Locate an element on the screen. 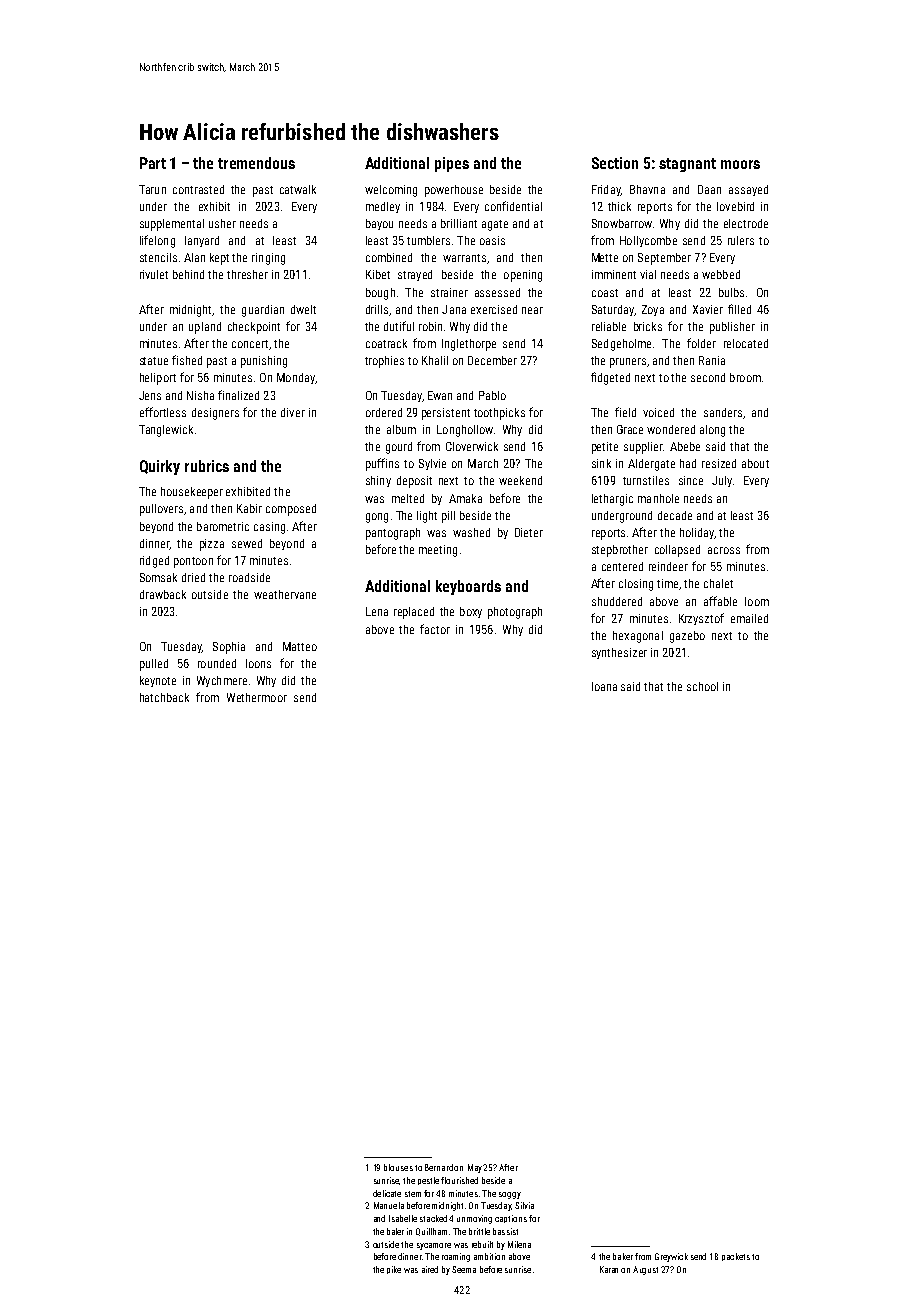 This screenshot has height=1316, width=908. blouses is located at coordinates (398, 1167).
